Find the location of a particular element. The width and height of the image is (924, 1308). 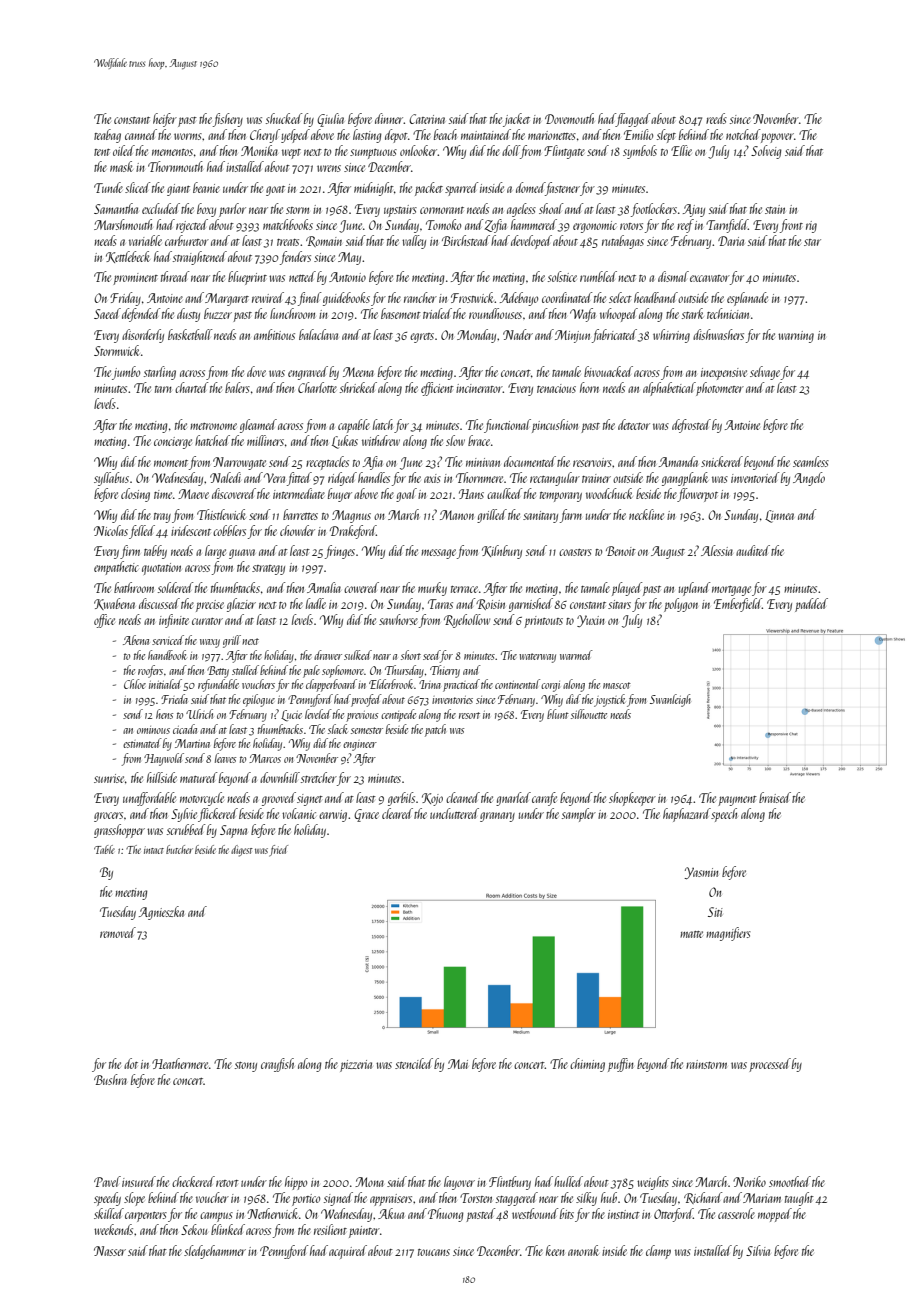

Swanleigh is located at coordinates (670, 700).
